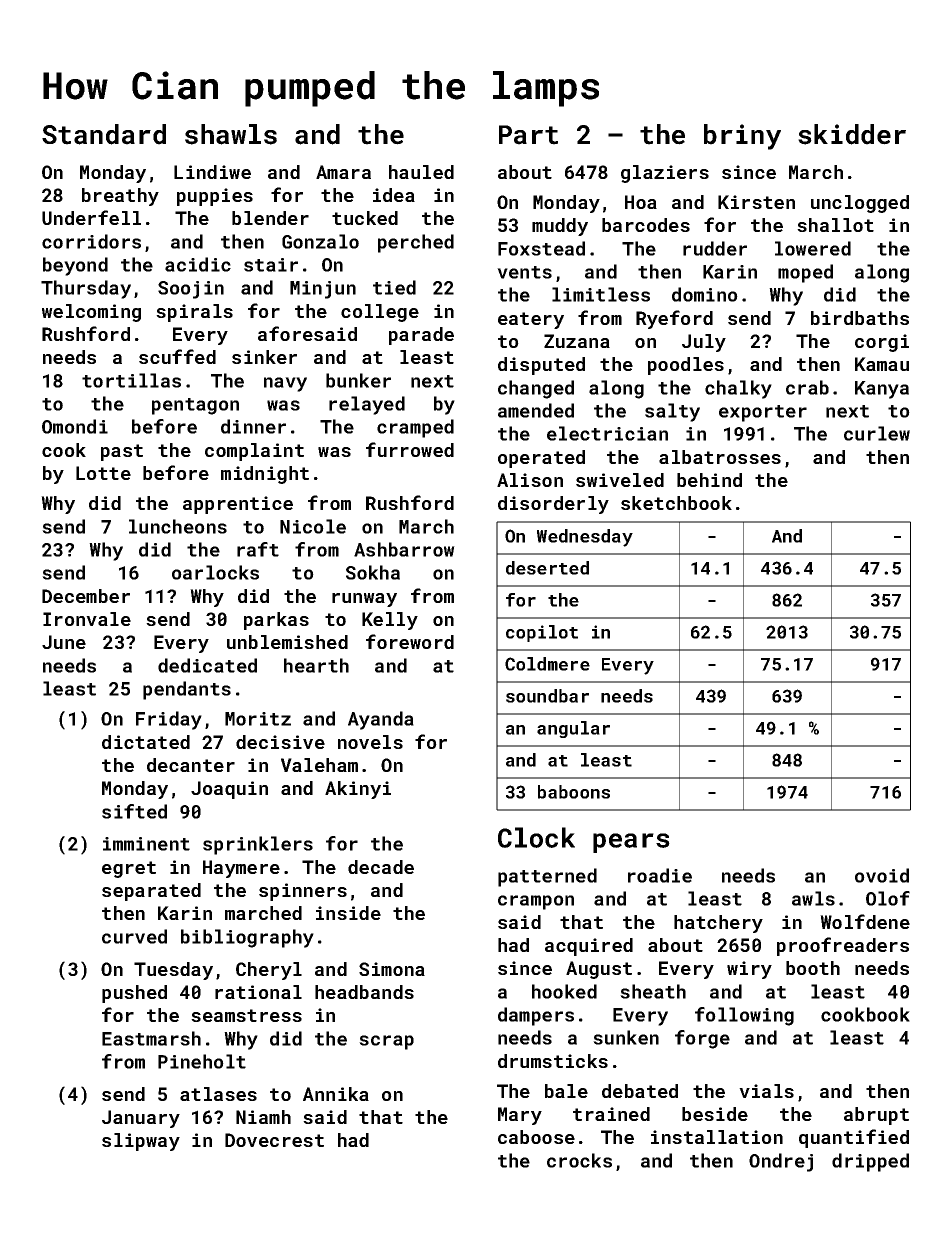 The width and height of the document is (952, 1233). I want to click on glaziers, so click(665, 174).
